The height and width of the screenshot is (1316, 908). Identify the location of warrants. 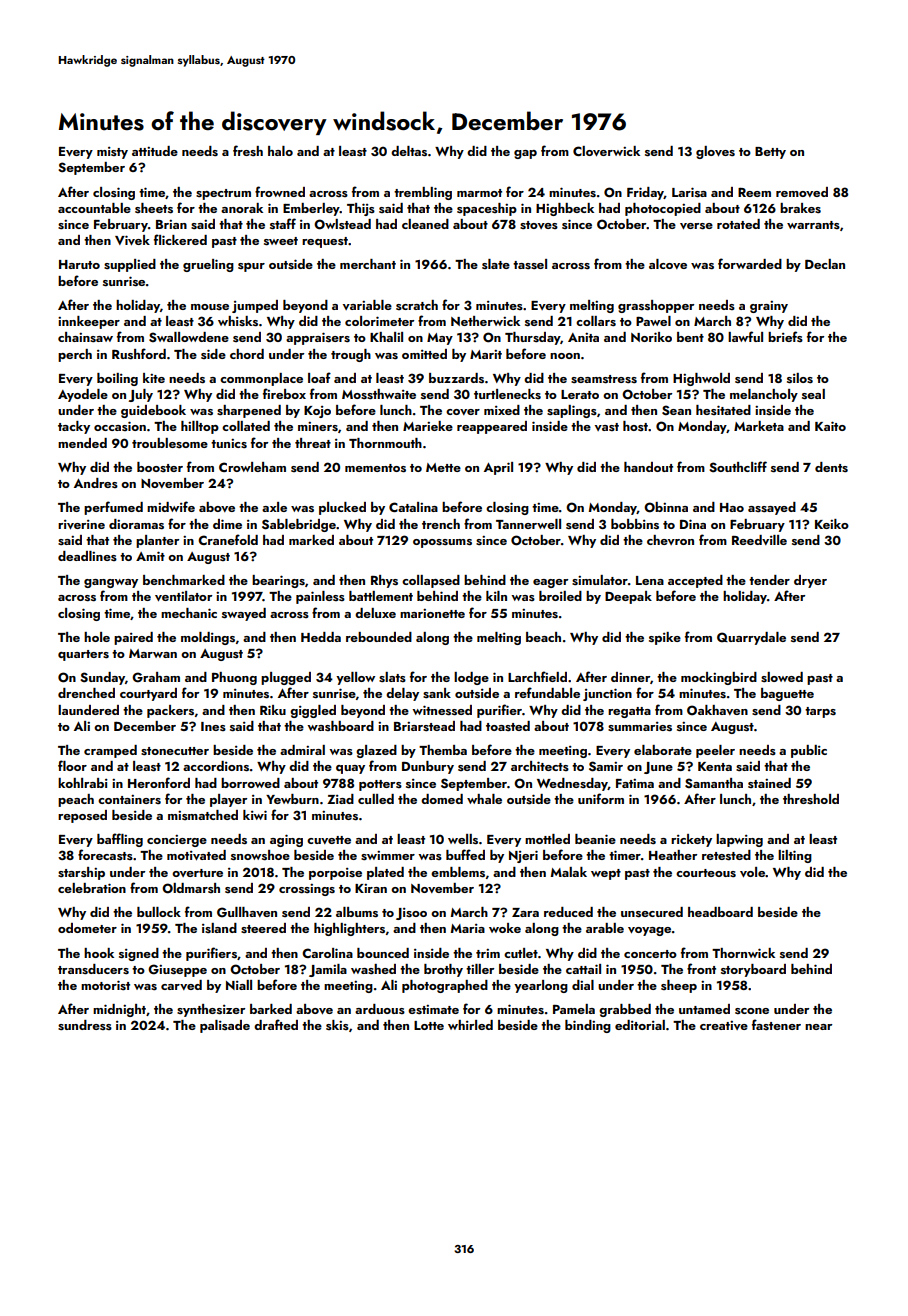
(813, 225).
